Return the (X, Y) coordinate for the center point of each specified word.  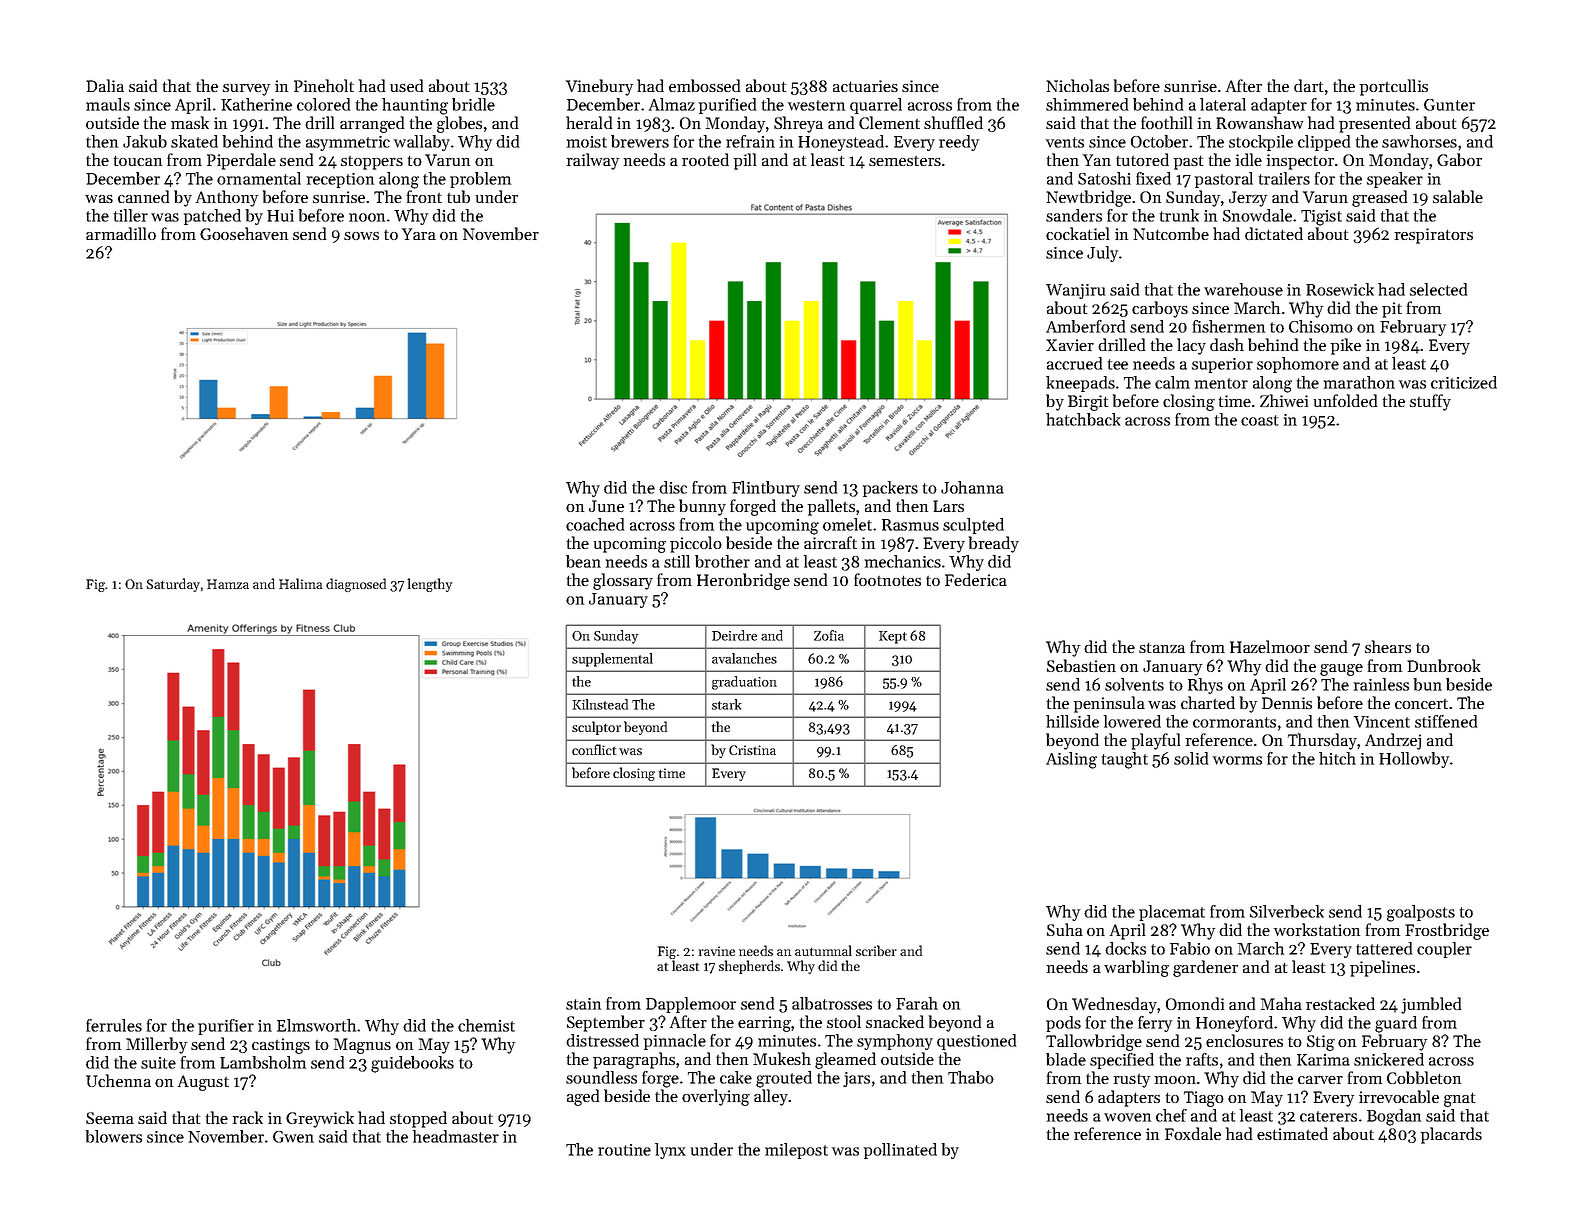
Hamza (228, 584)
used (406, 85)
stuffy (1430, 402)
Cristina (752, 750)
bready (994, 544)
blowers (114, 1136)
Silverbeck (1287, 911)
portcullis (1394, 87)
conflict (594, 749)
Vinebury (599, 87)
